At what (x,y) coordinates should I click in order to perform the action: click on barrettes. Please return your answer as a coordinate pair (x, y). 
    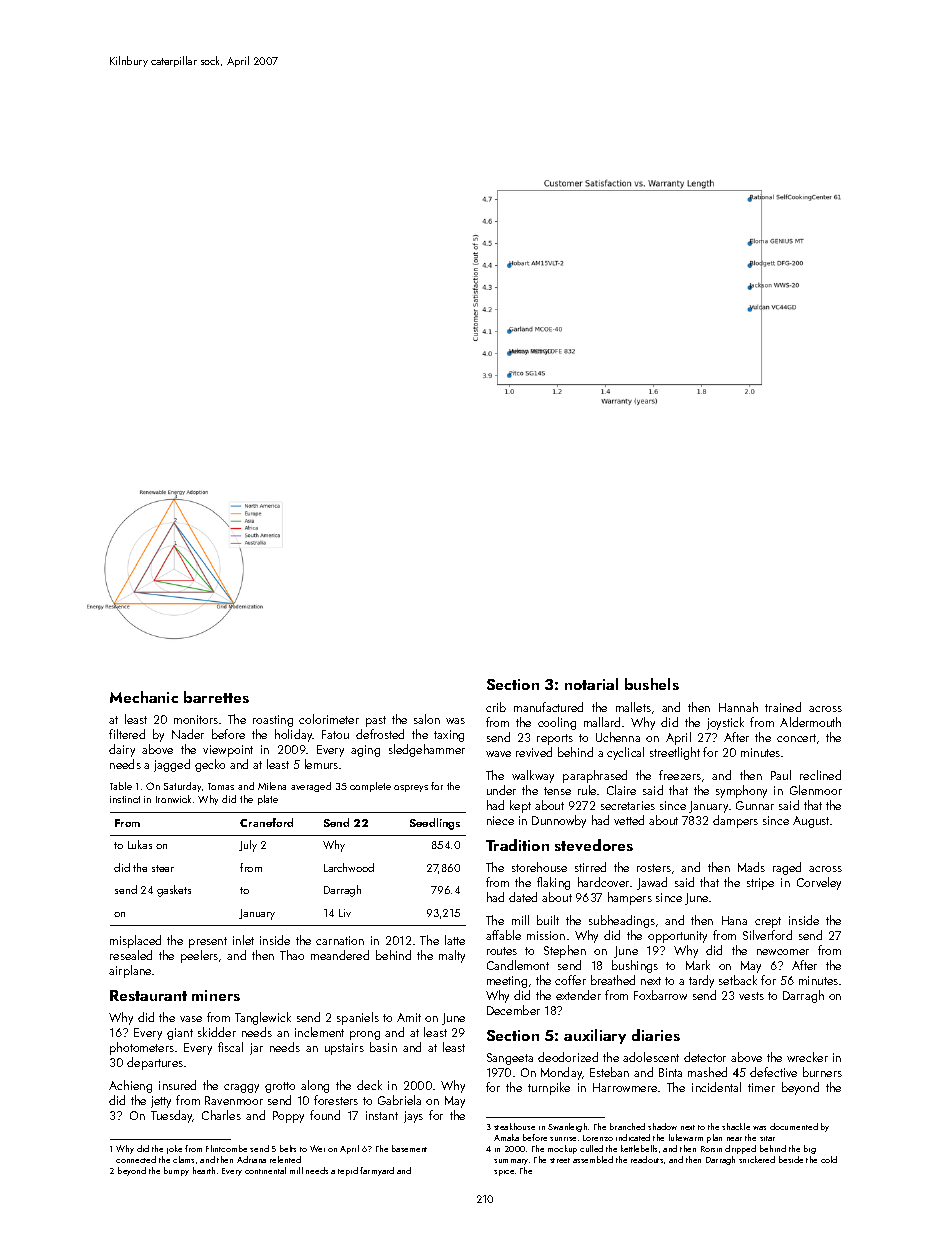
    Looking at the image, I should click on (216, 697).
